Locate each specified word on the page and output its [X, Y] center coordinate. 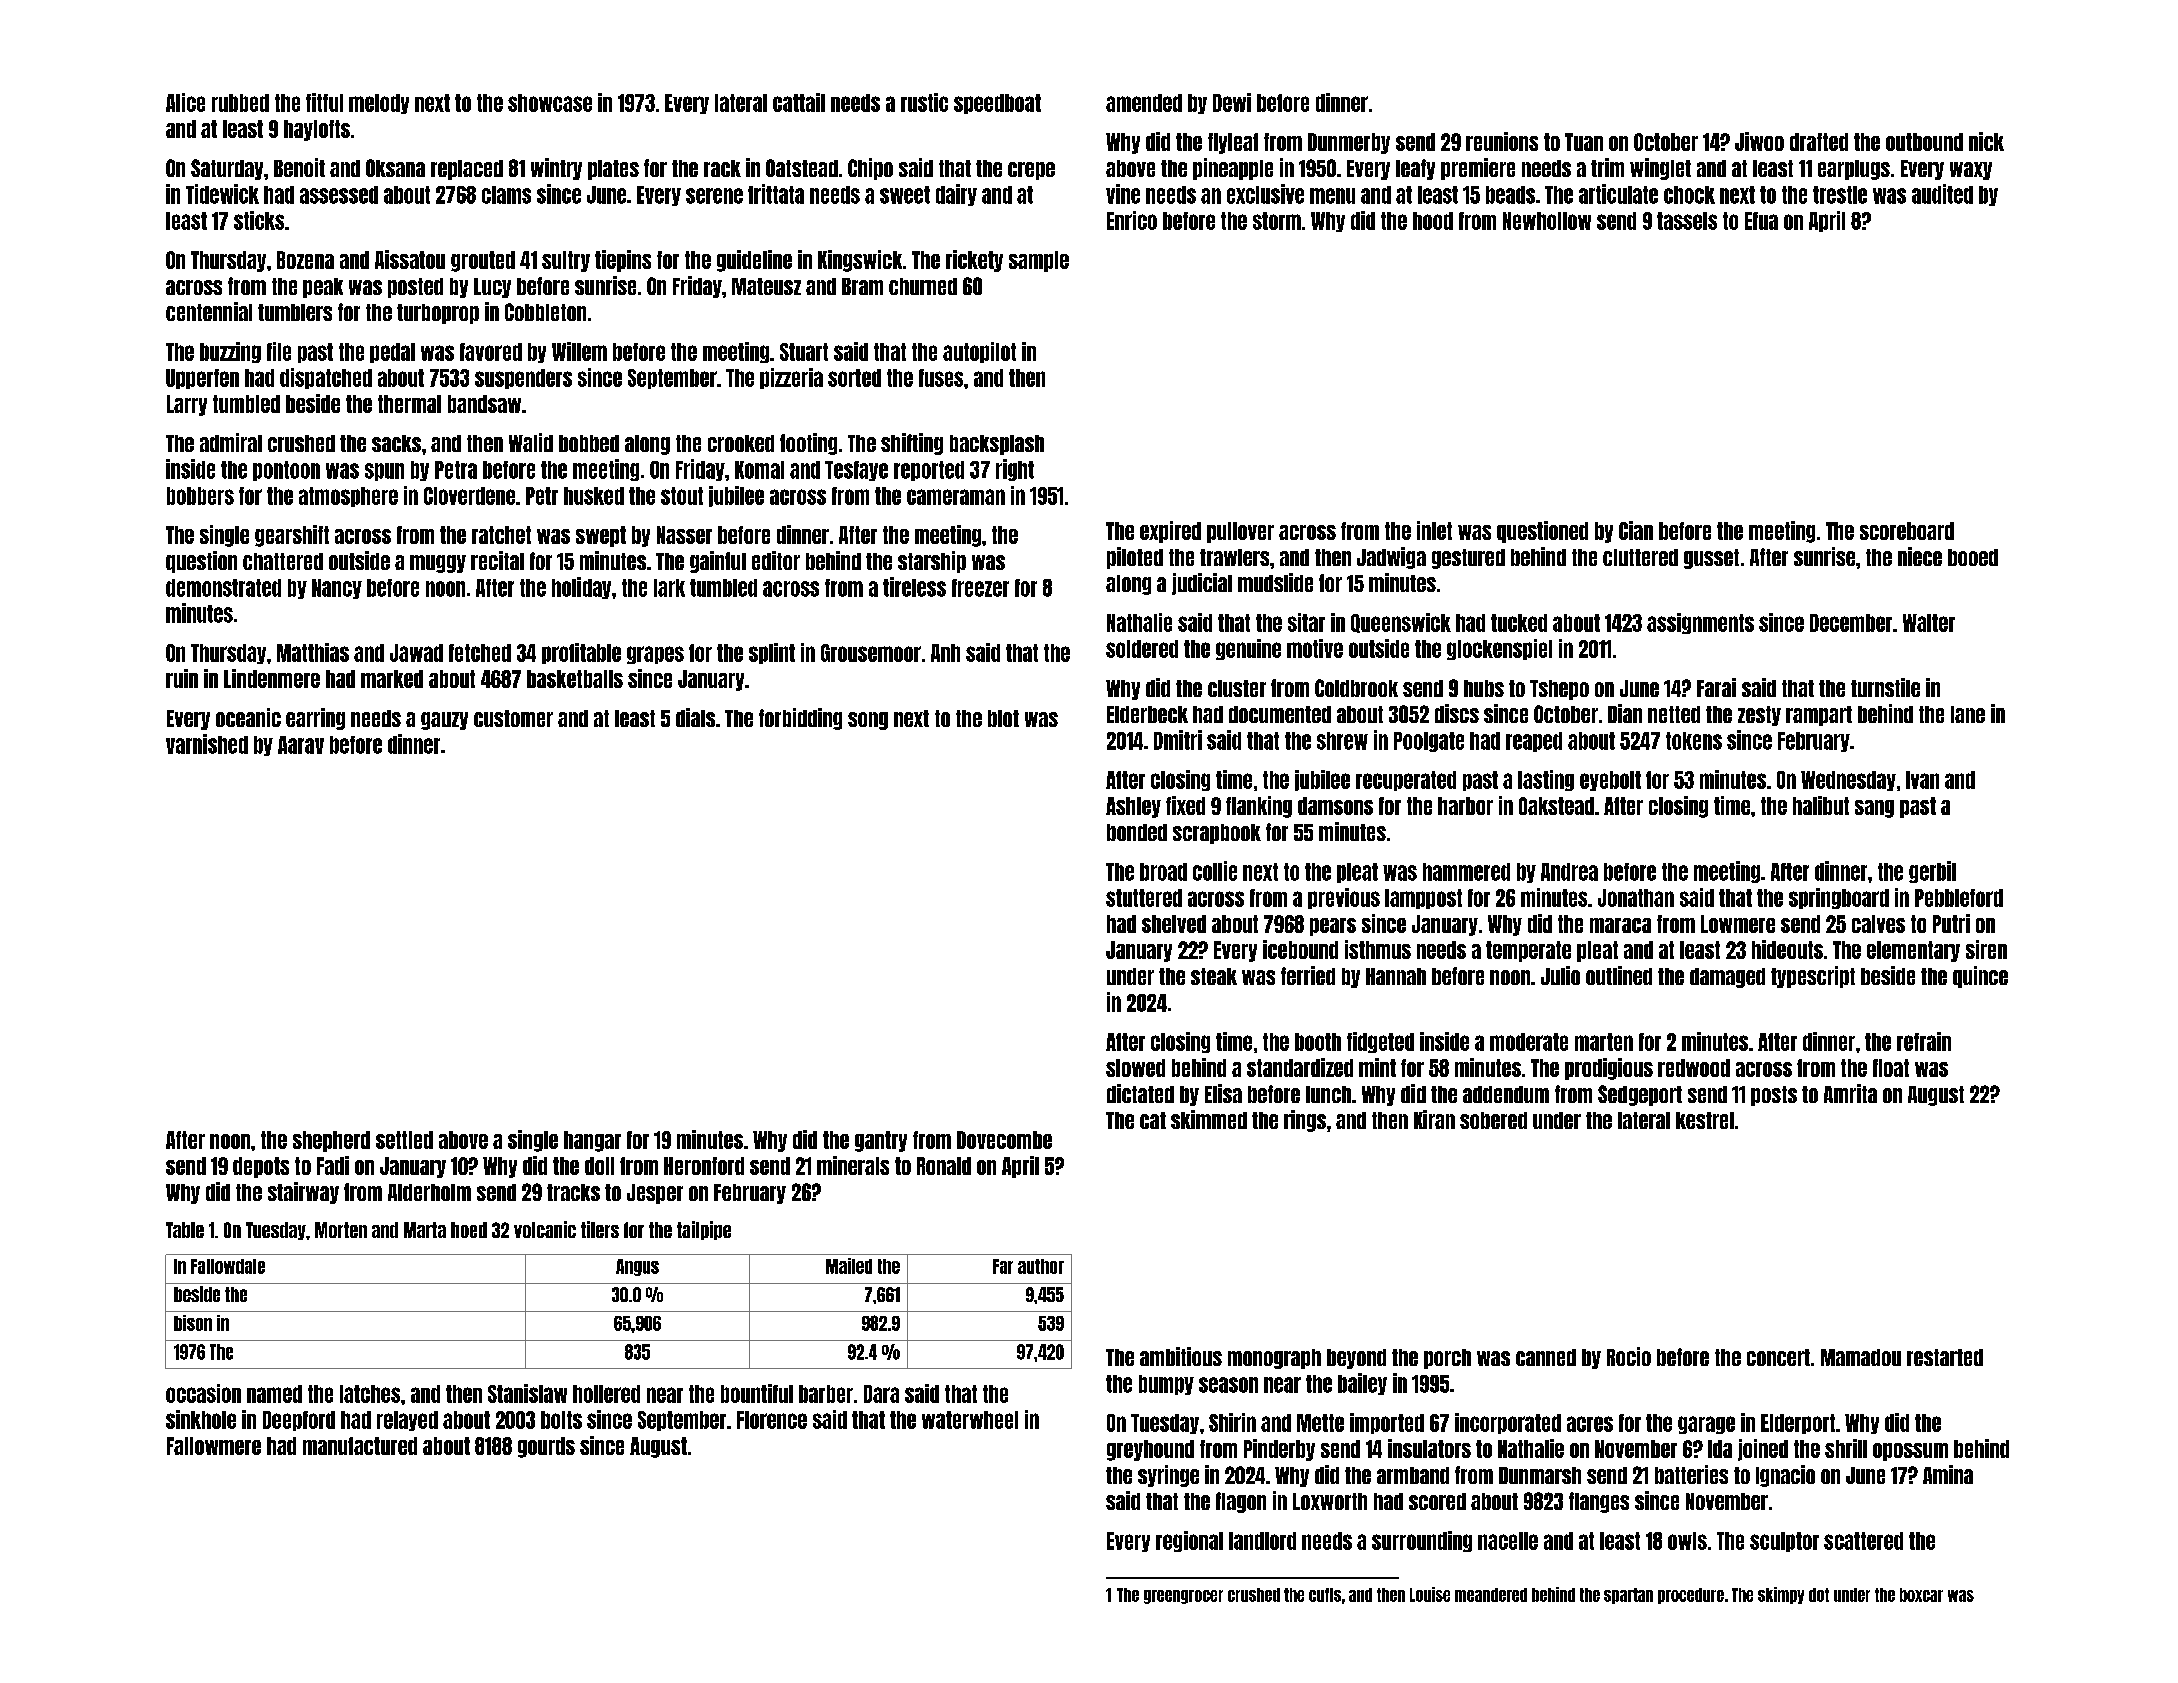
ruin [182, 678]
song [868, 721]
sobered [1493, 1120]
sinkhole [201, 1419]
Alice [185, 102]
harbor [1465, 806]
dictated [1140, 1093]
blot [1003, 718]
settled [404, 1140]
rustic [924, 102]
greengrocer [1183, 1597]
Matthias [313, 652]
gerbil [1932, 872]
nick [1986, 141]
